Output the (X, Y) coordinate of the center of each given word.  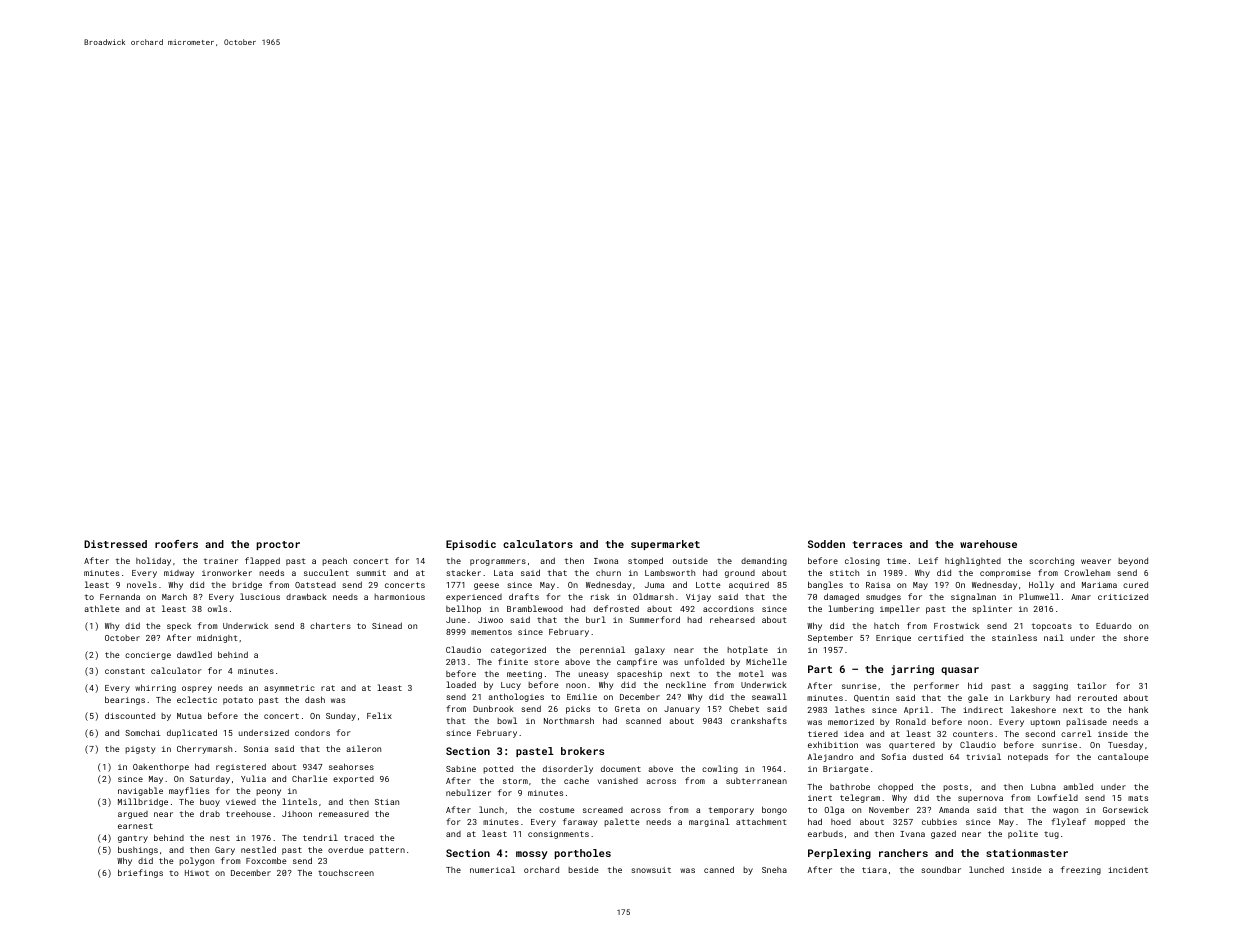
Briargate (846, 770)
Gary (225, 851)
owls (217, 608)
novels (142, 584)
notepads (1028, 757)
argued (133, 815)
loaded (461, 684)
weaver (1096, 561)
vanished (618, 781)
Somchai (143, 732)
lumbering (851, 609)
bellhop (463, 609)
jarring (912, 670)
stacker (463, 572)
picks (578, 709)
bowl (507, 720)
